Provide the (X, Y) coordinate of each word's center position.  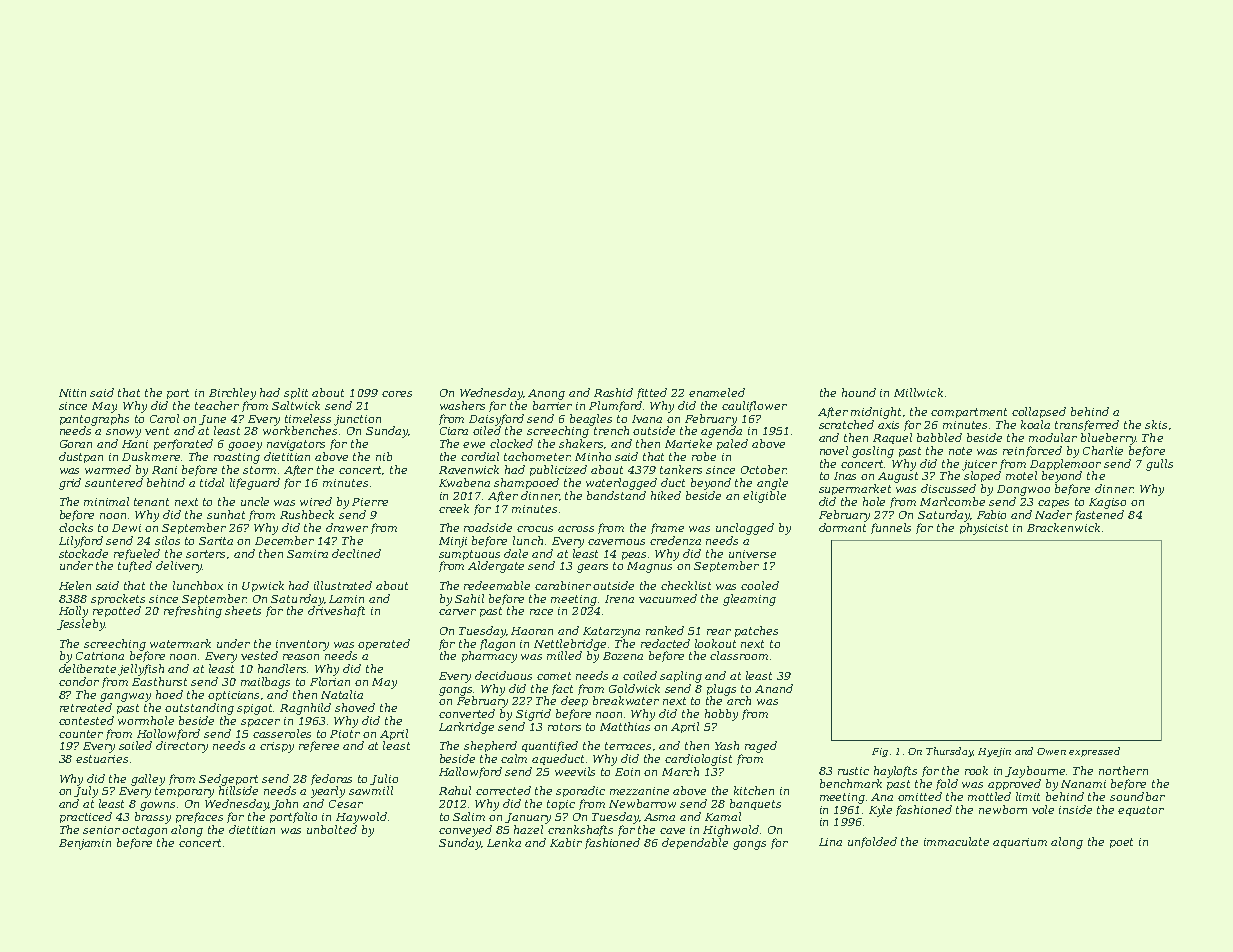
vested (259, 655)
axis (888, 425)
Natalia (342, 694)
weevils (575, 771)
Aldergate (496, 567)
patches (756, 631)
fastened (1099, 515)
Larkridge (466, 728)
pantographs (94, 420)
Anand (774, 688)
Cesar (346, 804)
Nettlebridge (570, 645)
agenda (721, 432)
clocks (76, 527)
